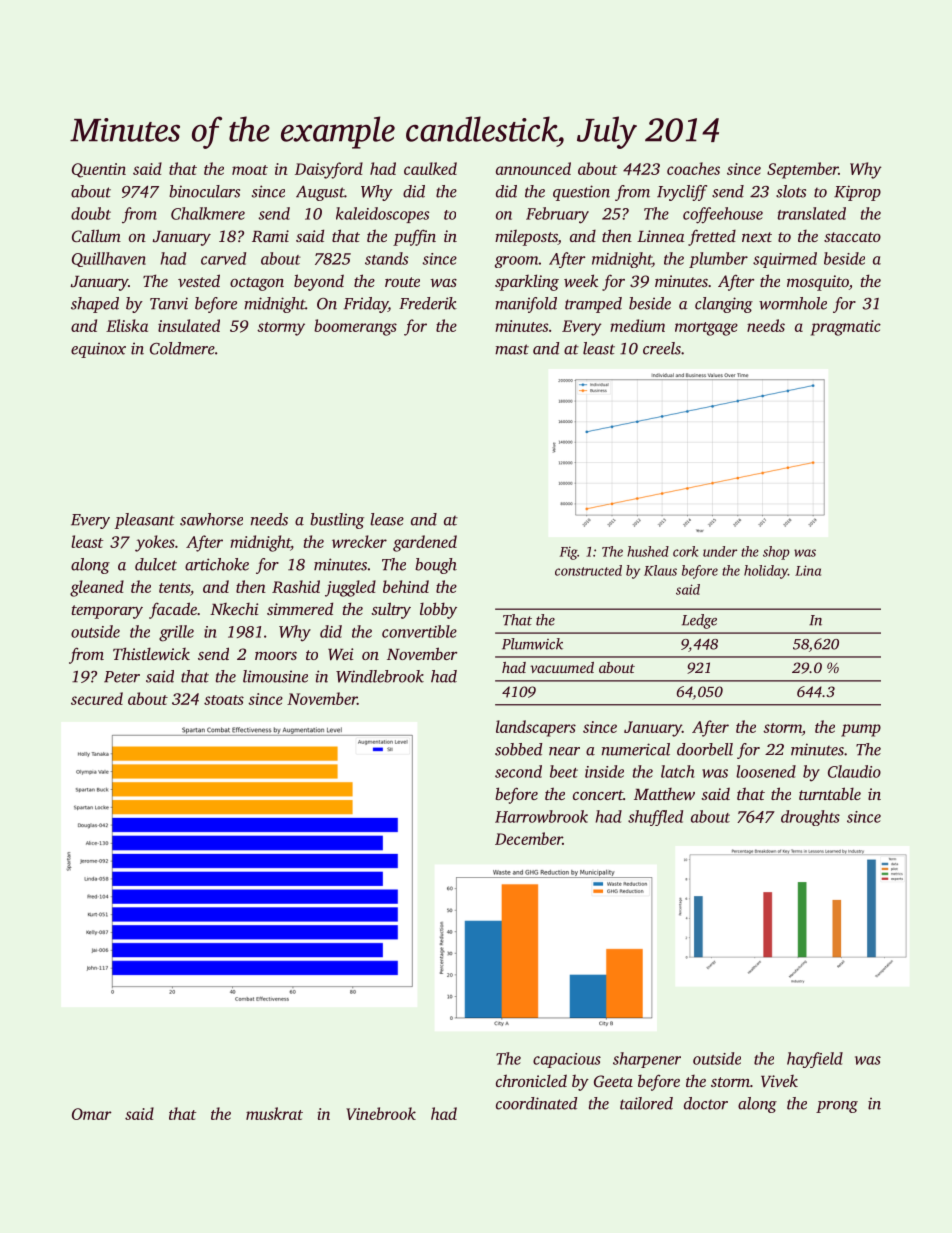 The image size is (952, 1233). Describe the element at coordinates (779, 1081) in the screenshot. I see `Vivek` at that location.
